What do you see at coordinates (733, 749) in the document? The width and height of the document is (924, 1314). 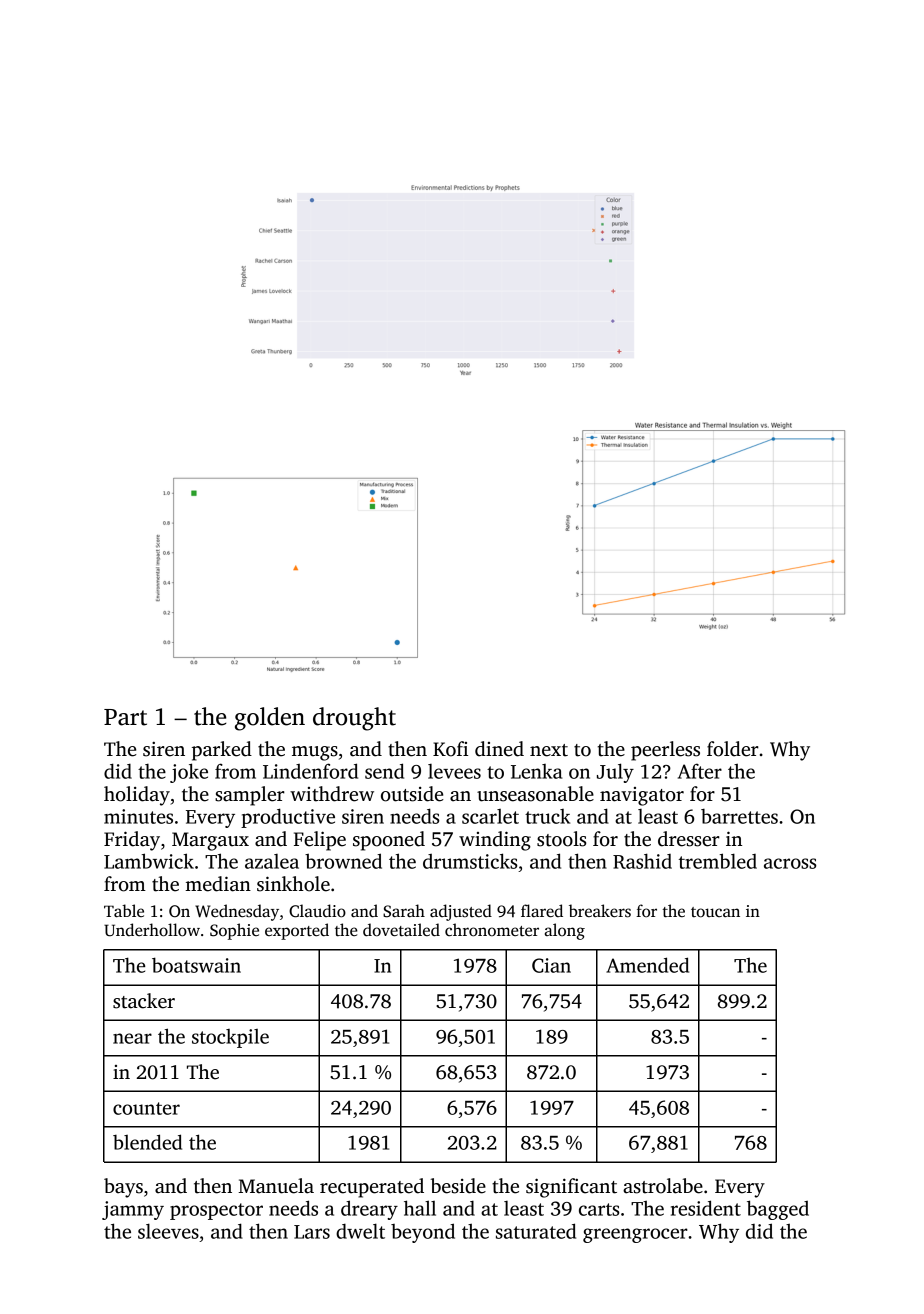 I see `folder` at bounding box center [733, 749].
